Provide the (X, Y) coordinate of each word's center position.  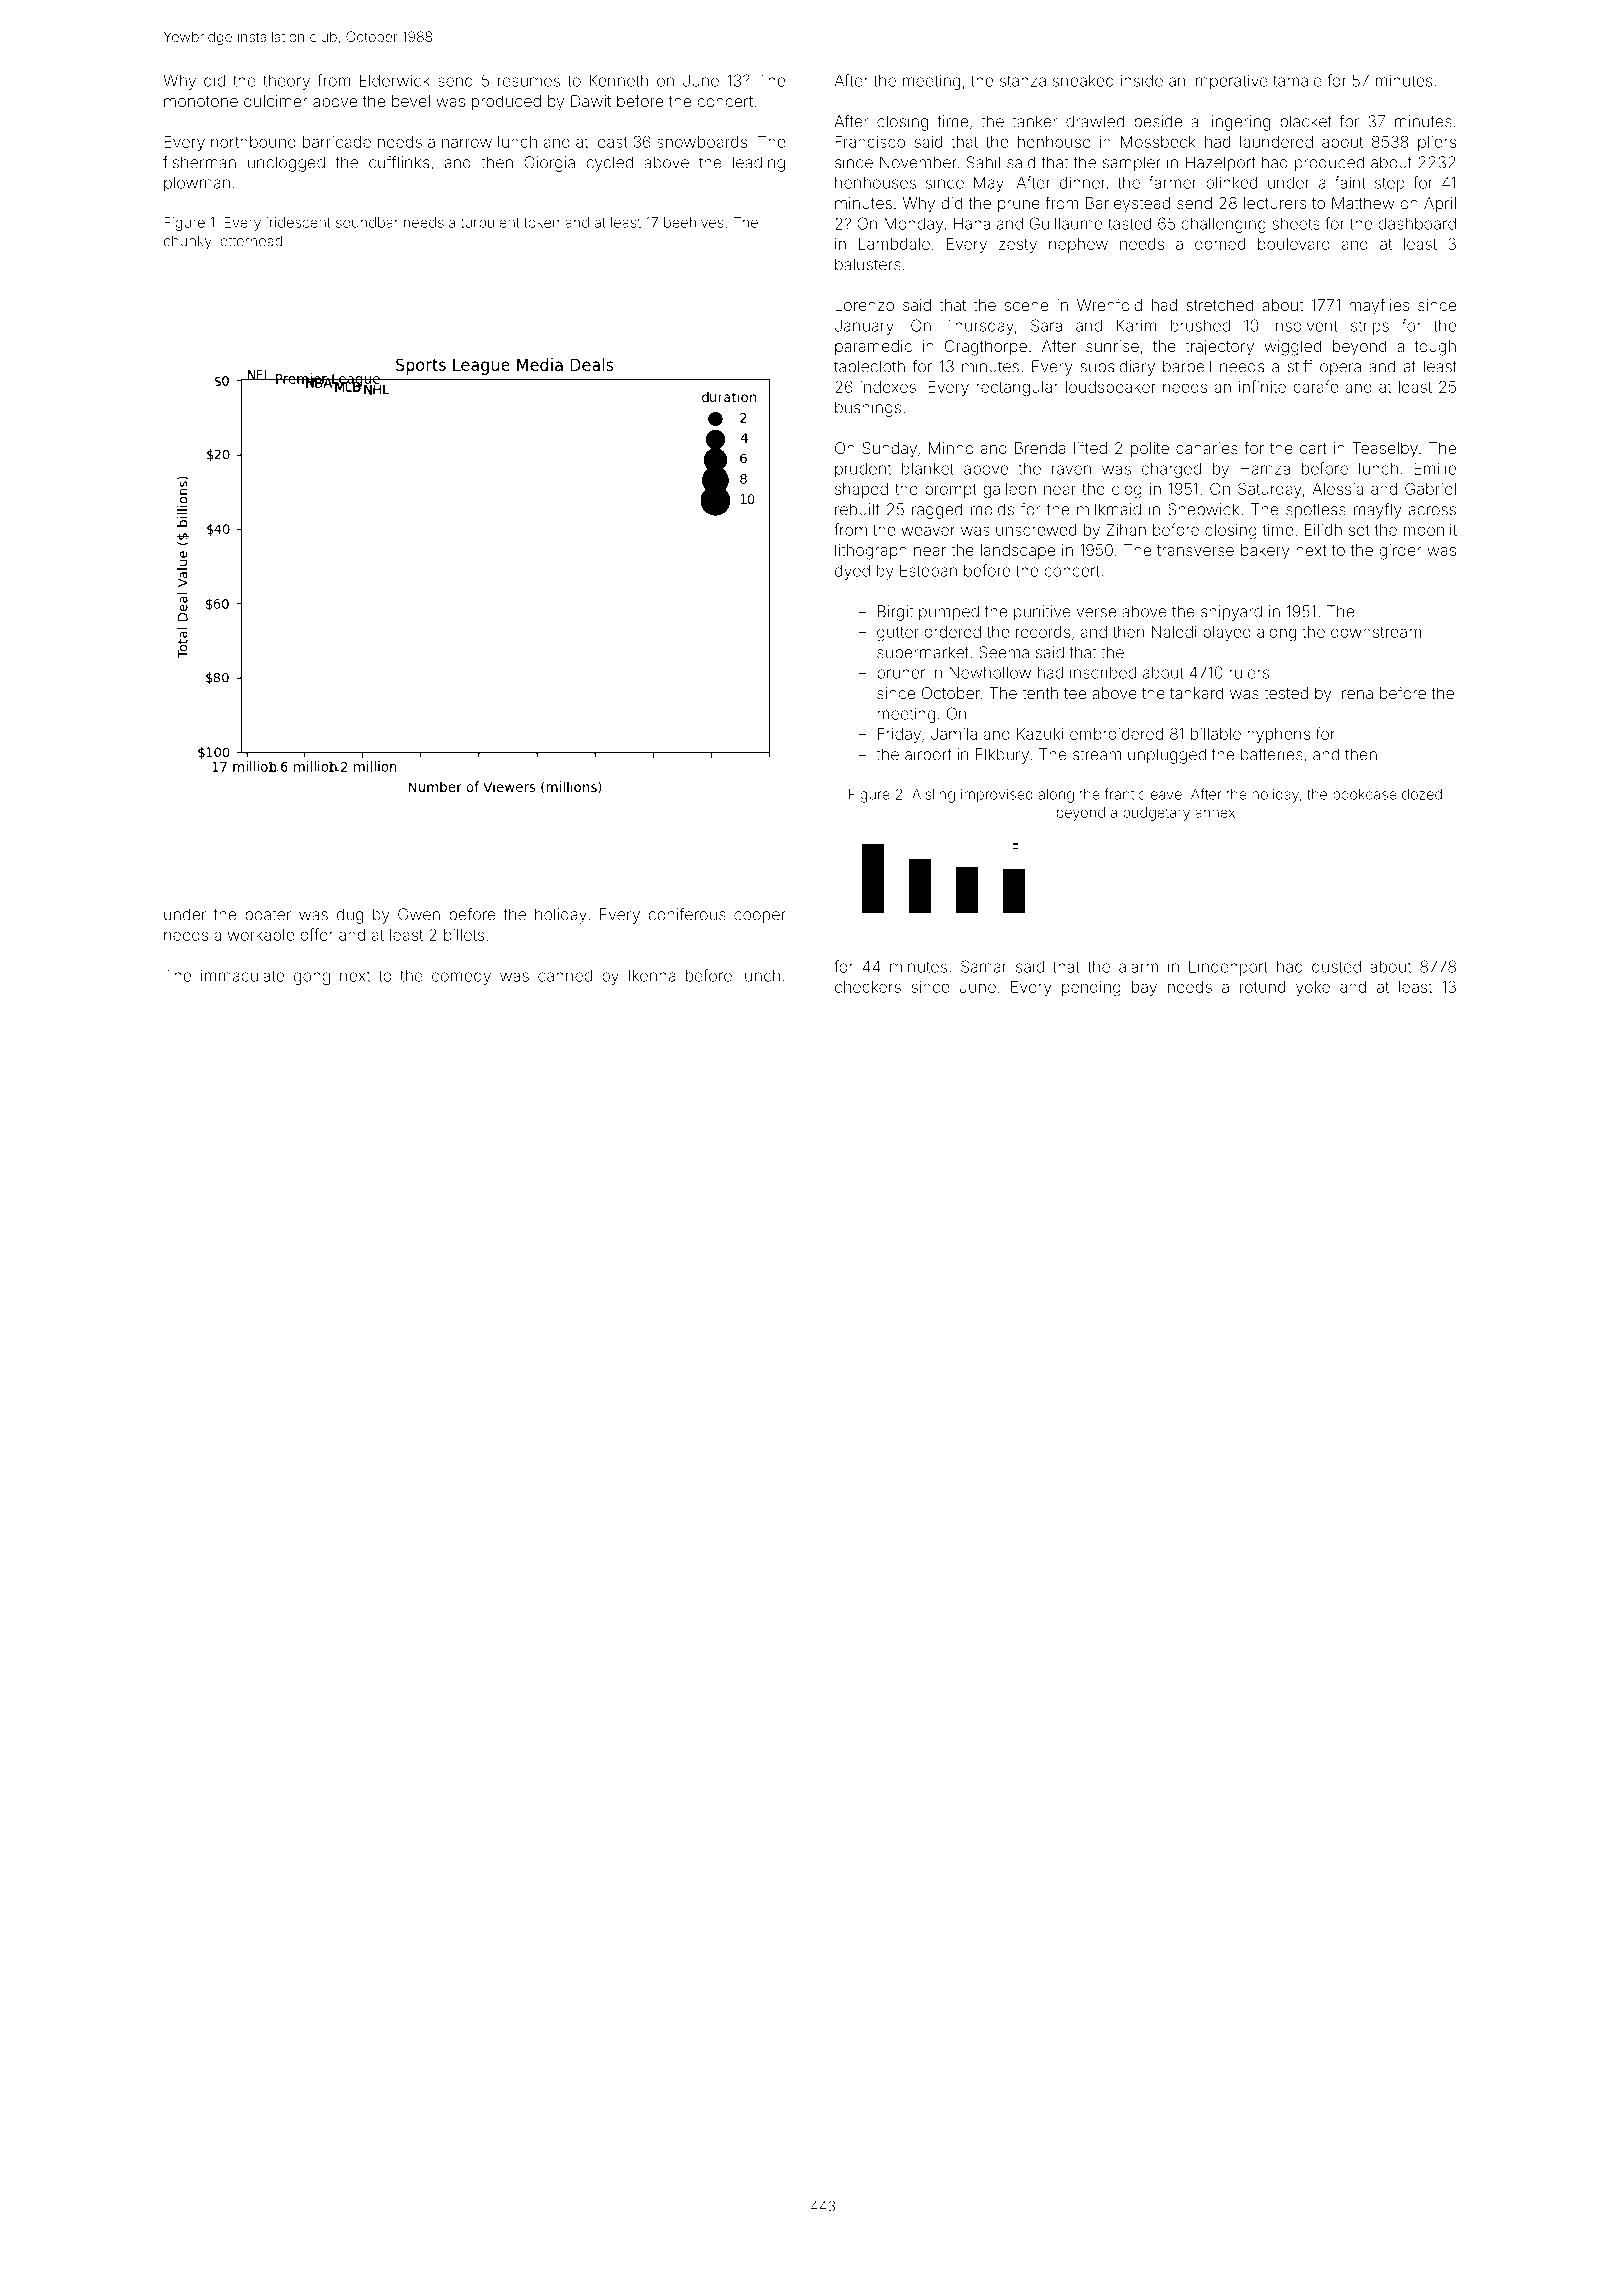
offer (316, 934)
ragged (937, 511)
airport (928, 756)
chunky (188, 242)
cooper (760, 917)
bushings (868, 409)
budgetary (1156, 814)
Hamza (1265, 469)
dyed (852, 572)
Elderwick (395, 80)
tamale (1297, 81)
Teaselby (1385, 450)
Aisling (933, 796)
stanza (1023, 81)
